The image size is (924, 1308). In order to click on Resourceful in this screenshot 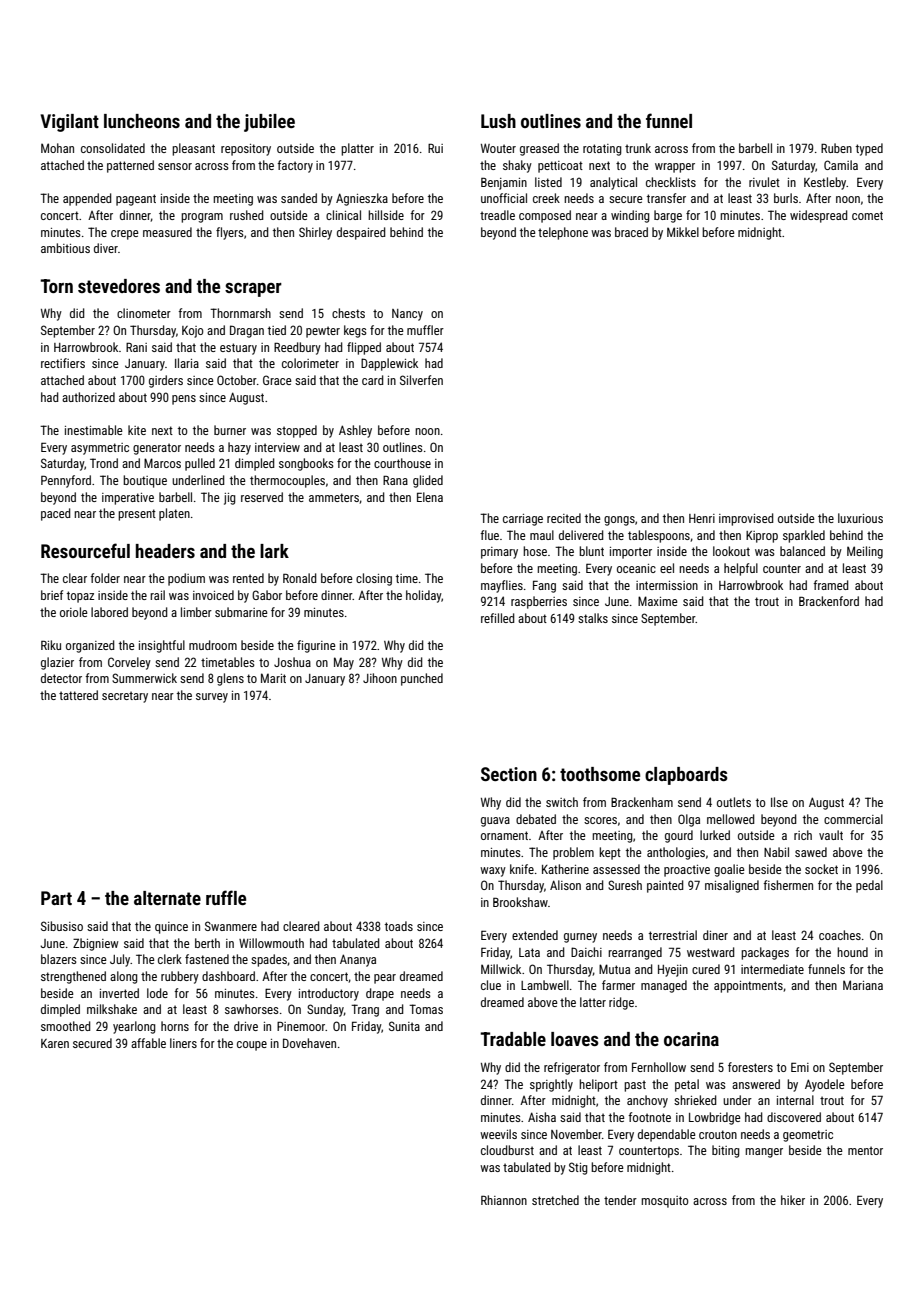, I will do `click(85, 550)`.
